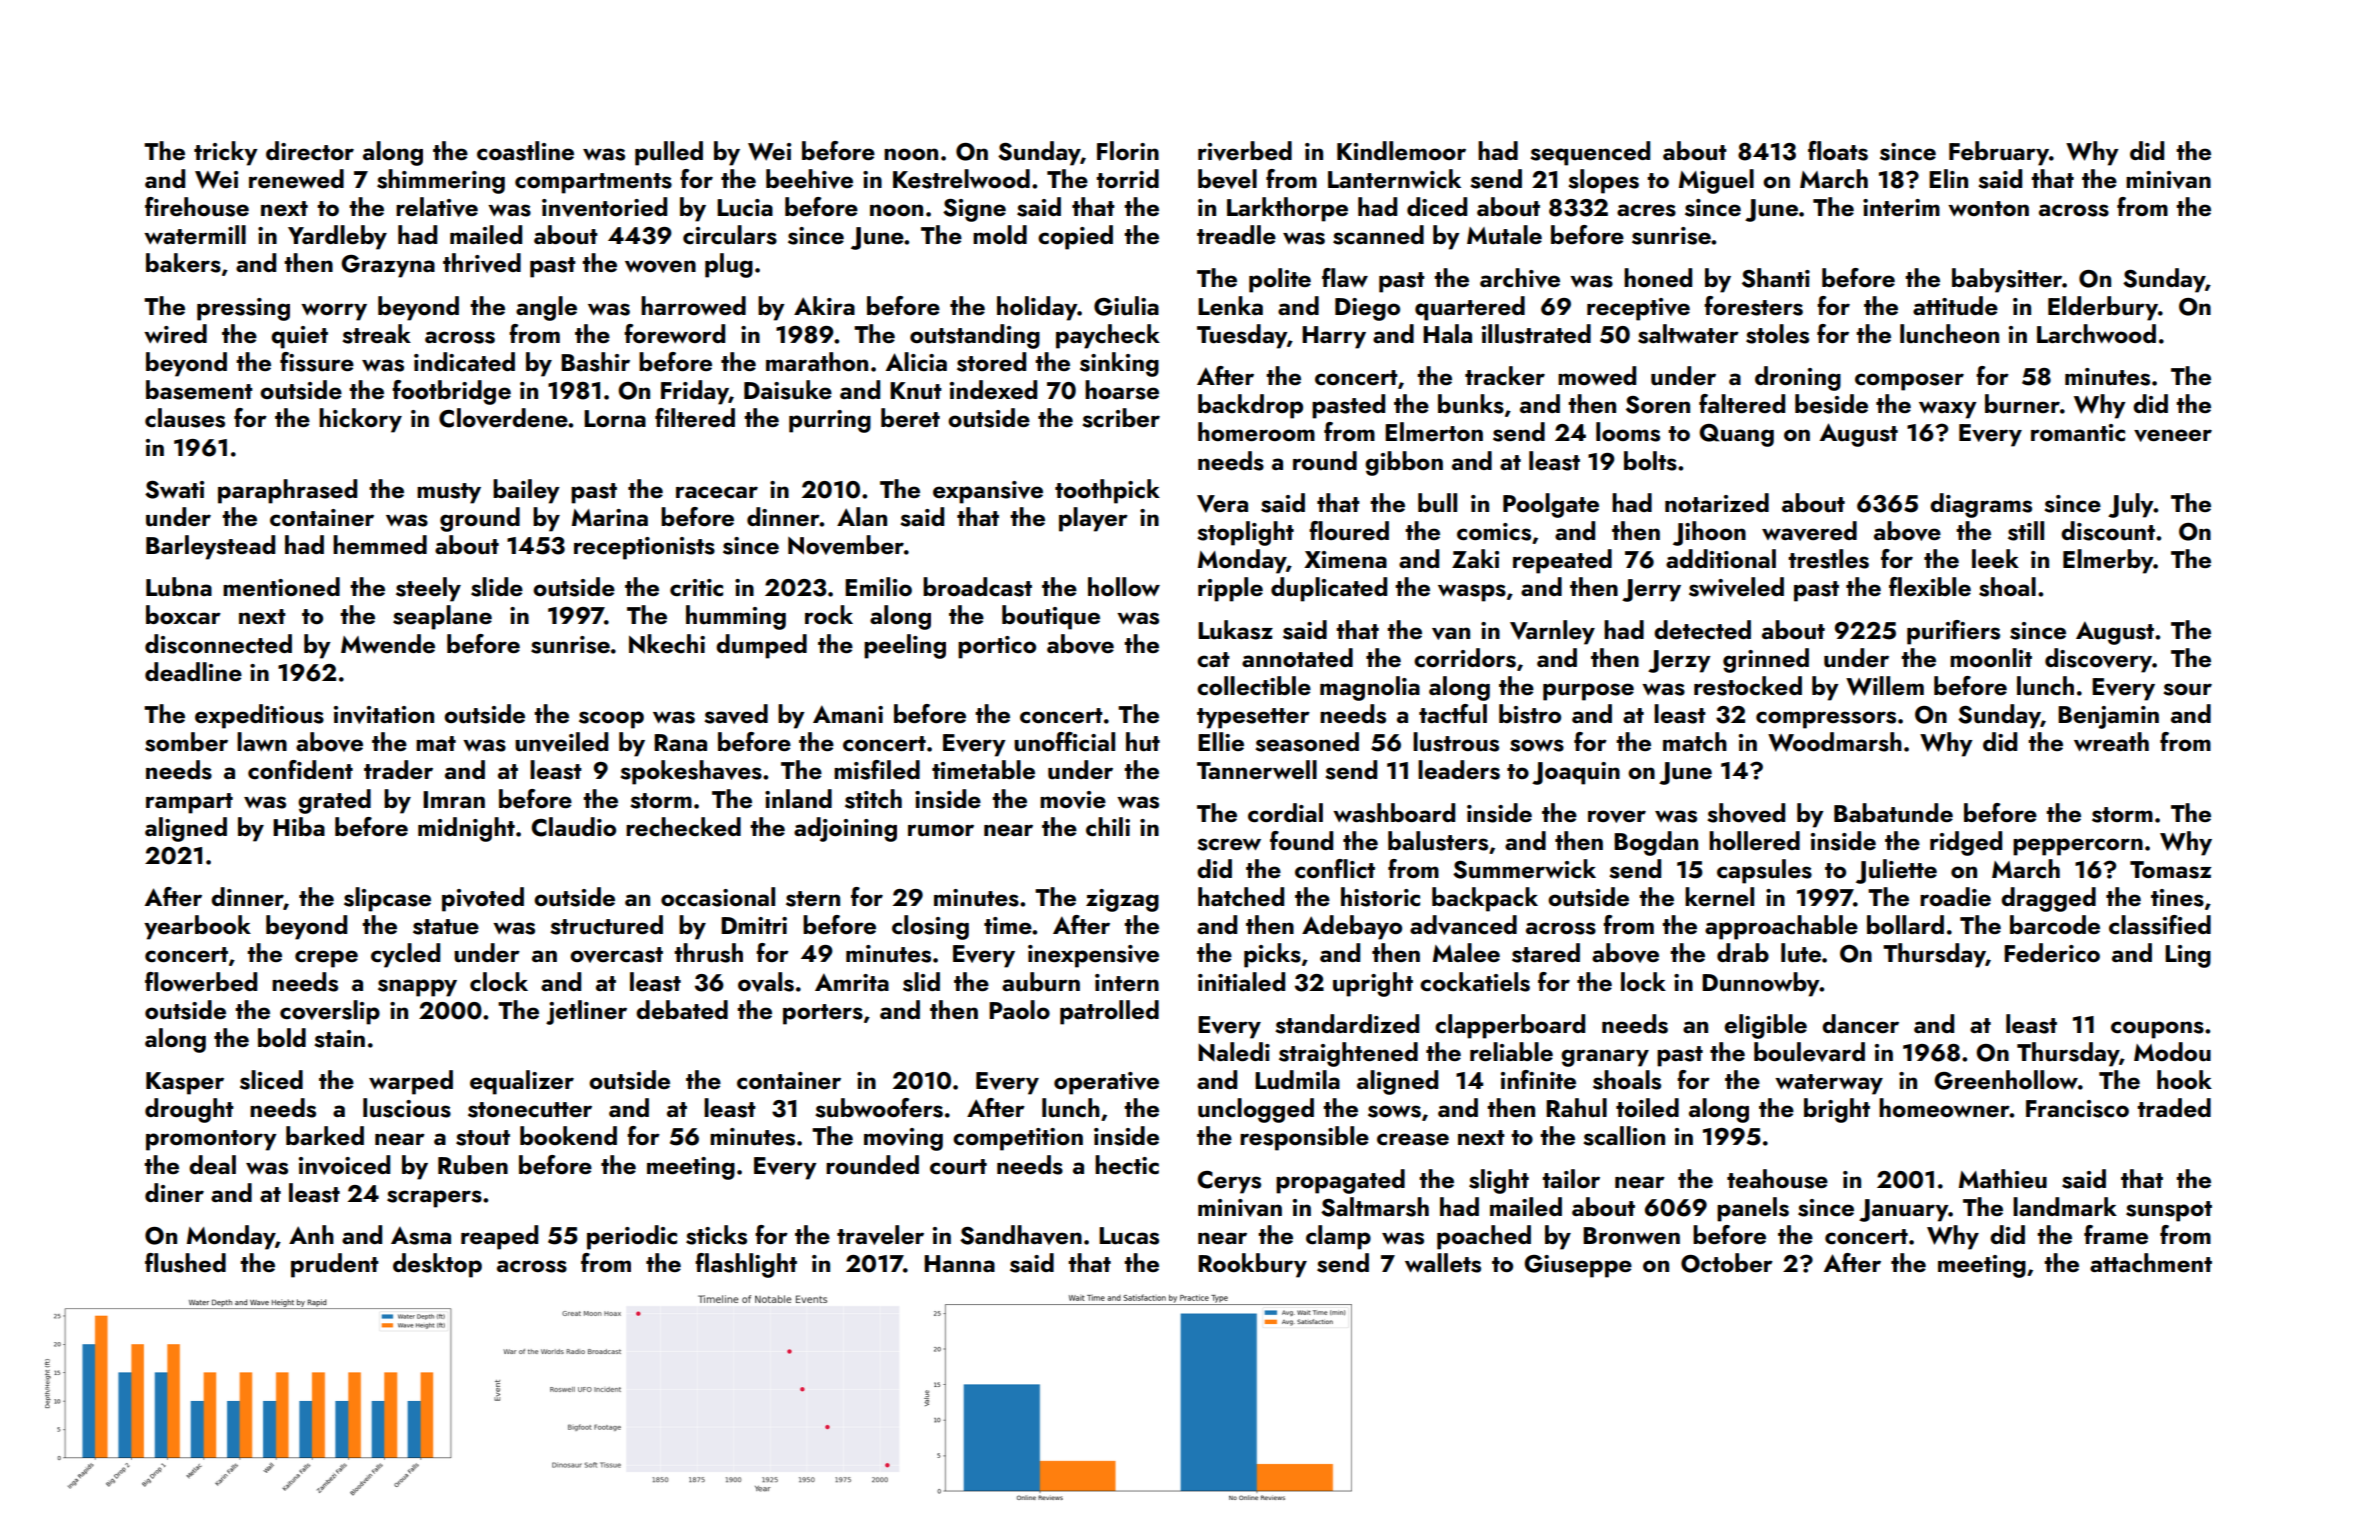 This screenshot has width=2357, height=1525. Describe the element at coordinates (525, 151) in the screenshot. I see `coastline` at that location.
